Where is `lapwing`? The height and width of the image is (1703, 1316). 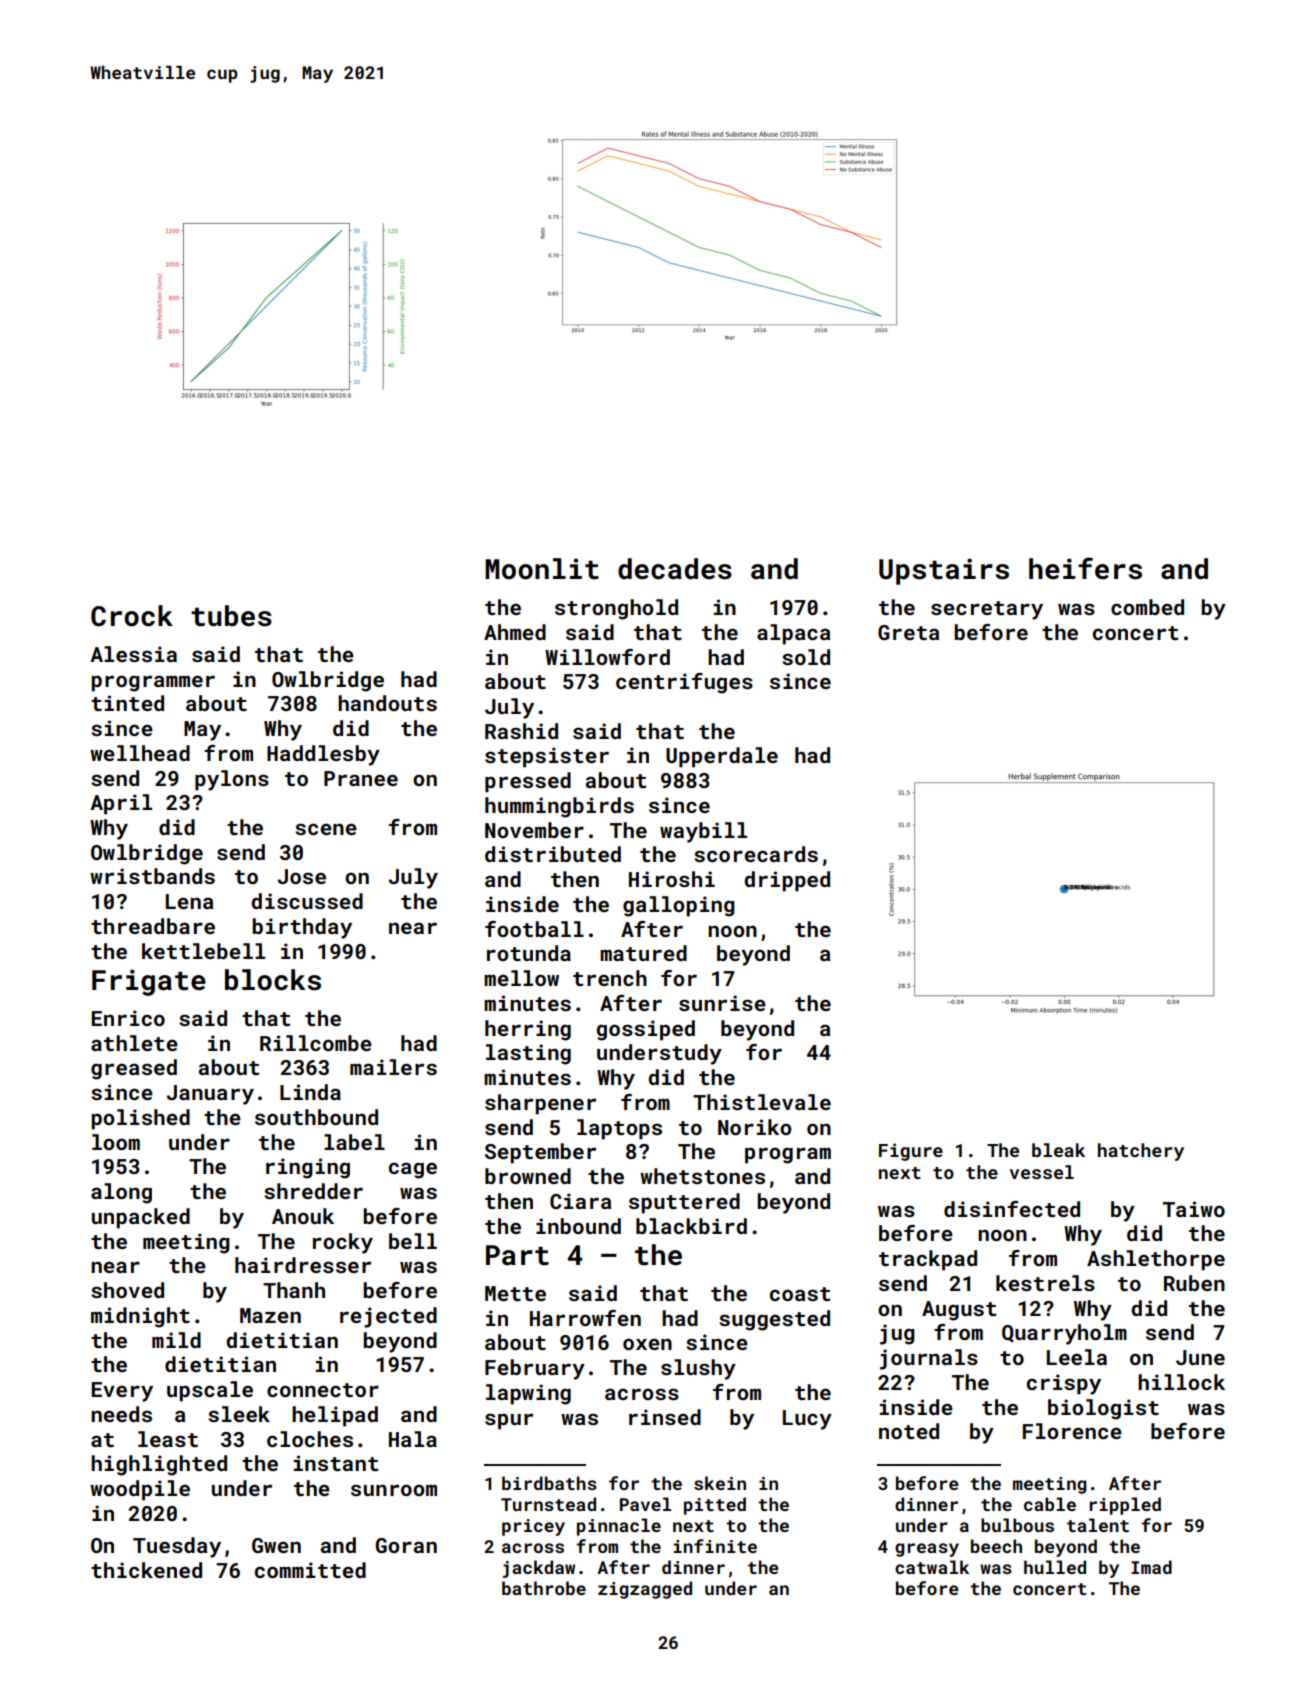 lapwing is located at coordinates (528, 1394).
